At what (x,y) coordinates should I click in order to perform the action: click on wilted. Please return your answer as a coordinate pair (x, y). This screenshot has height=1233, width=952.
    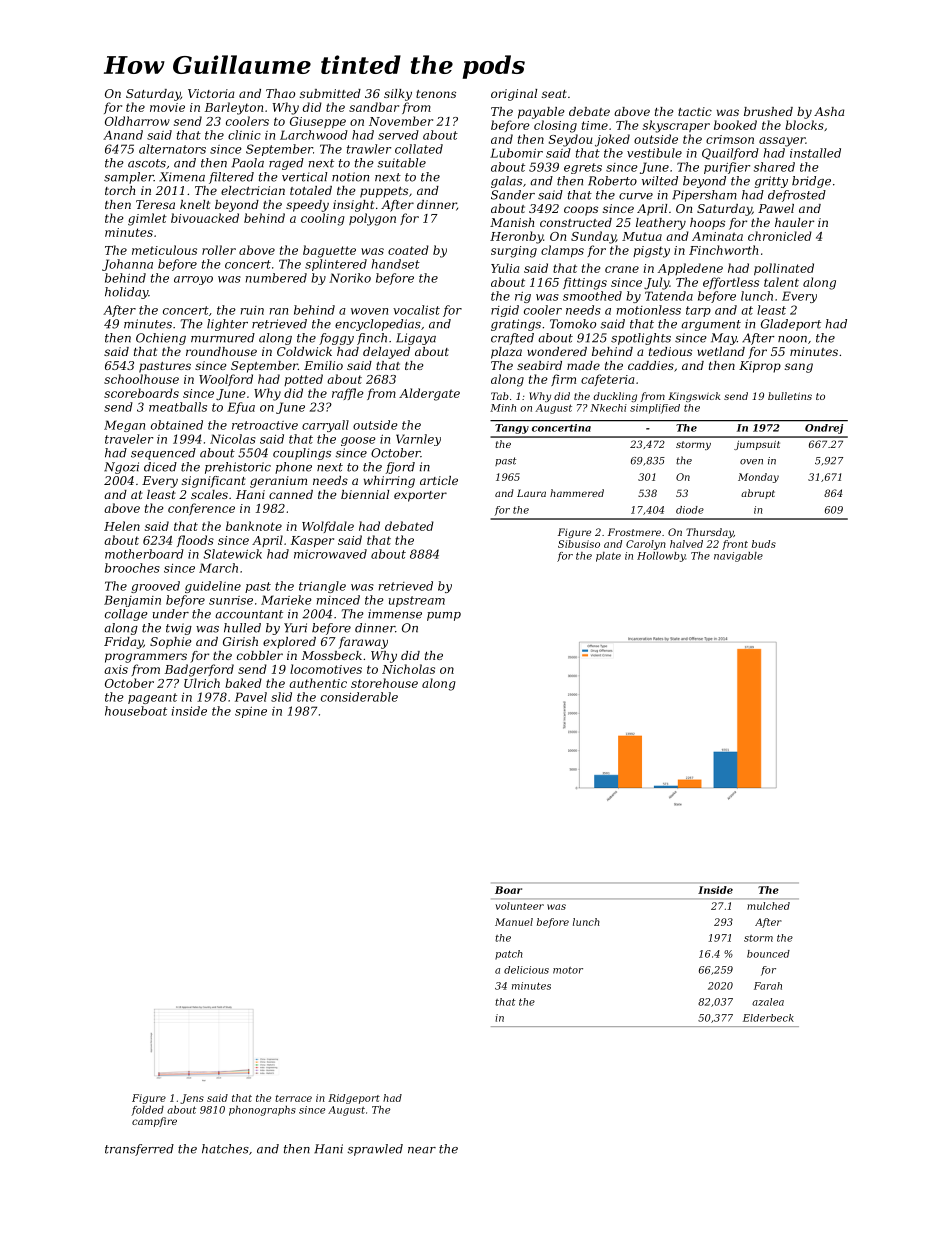
    Looking at the image, I should click on (660, 181).
